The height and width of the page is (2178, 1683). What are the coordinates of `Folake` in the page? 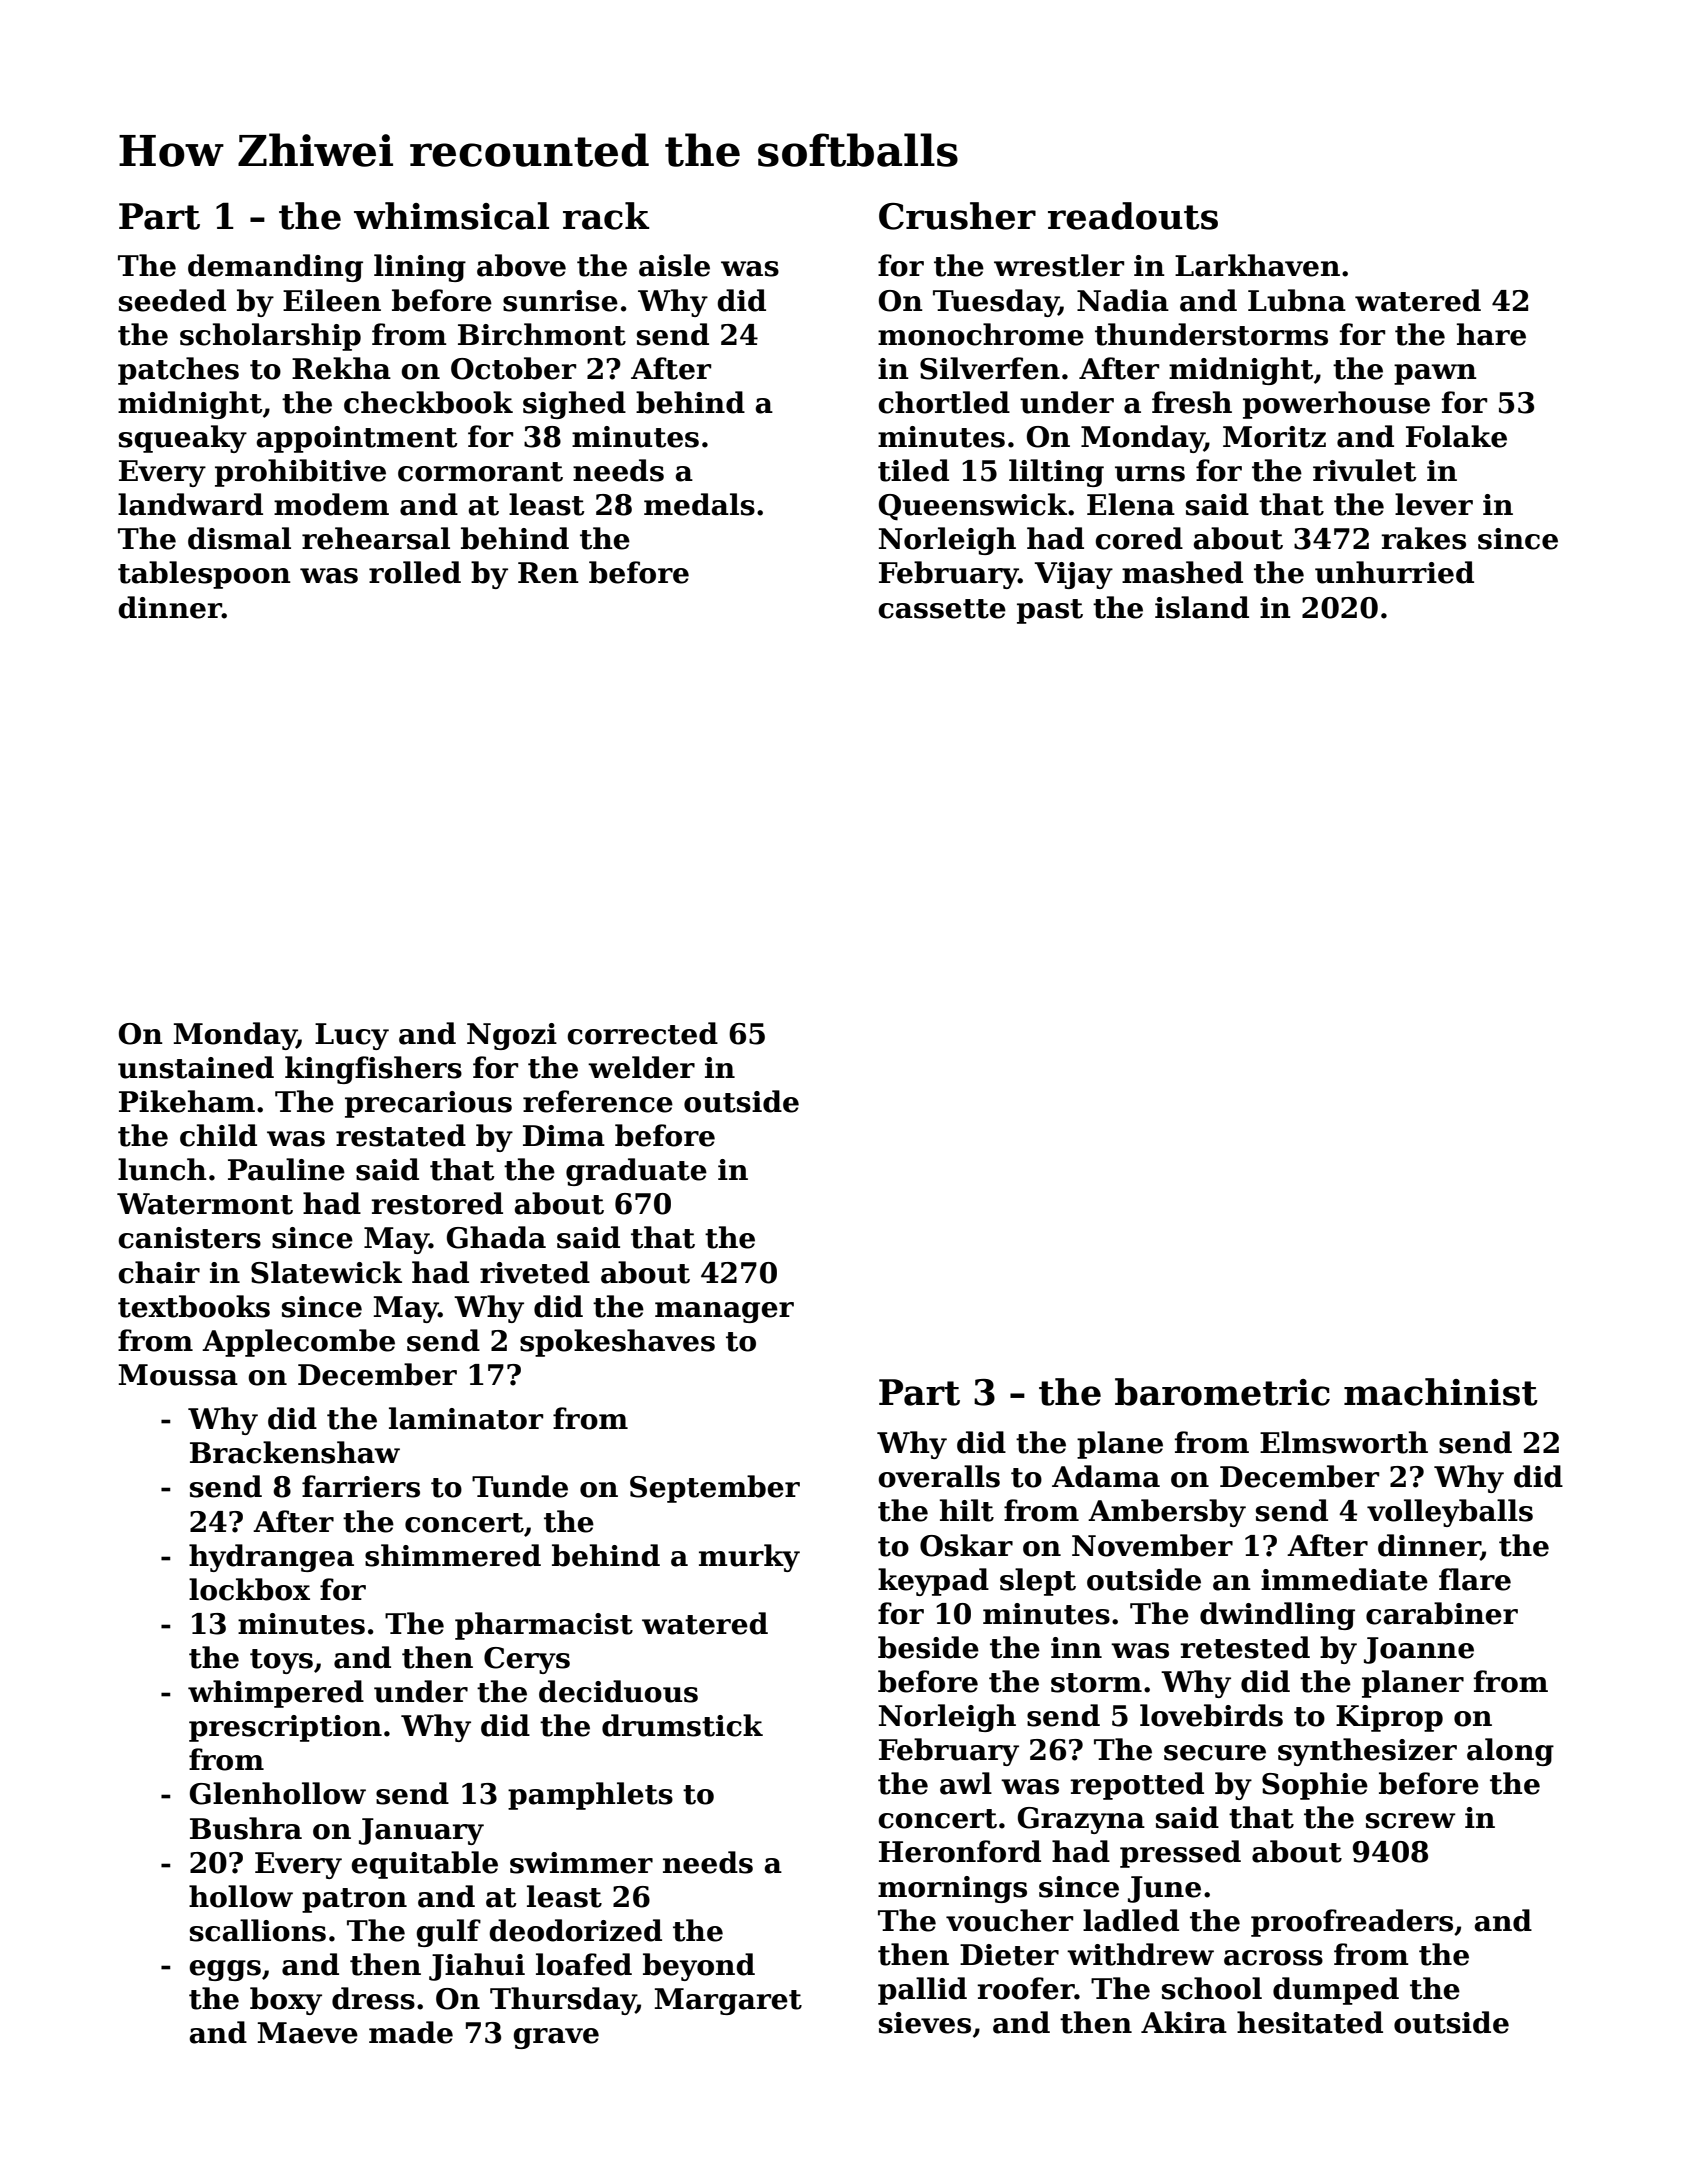 It's located at (1456, 436).
